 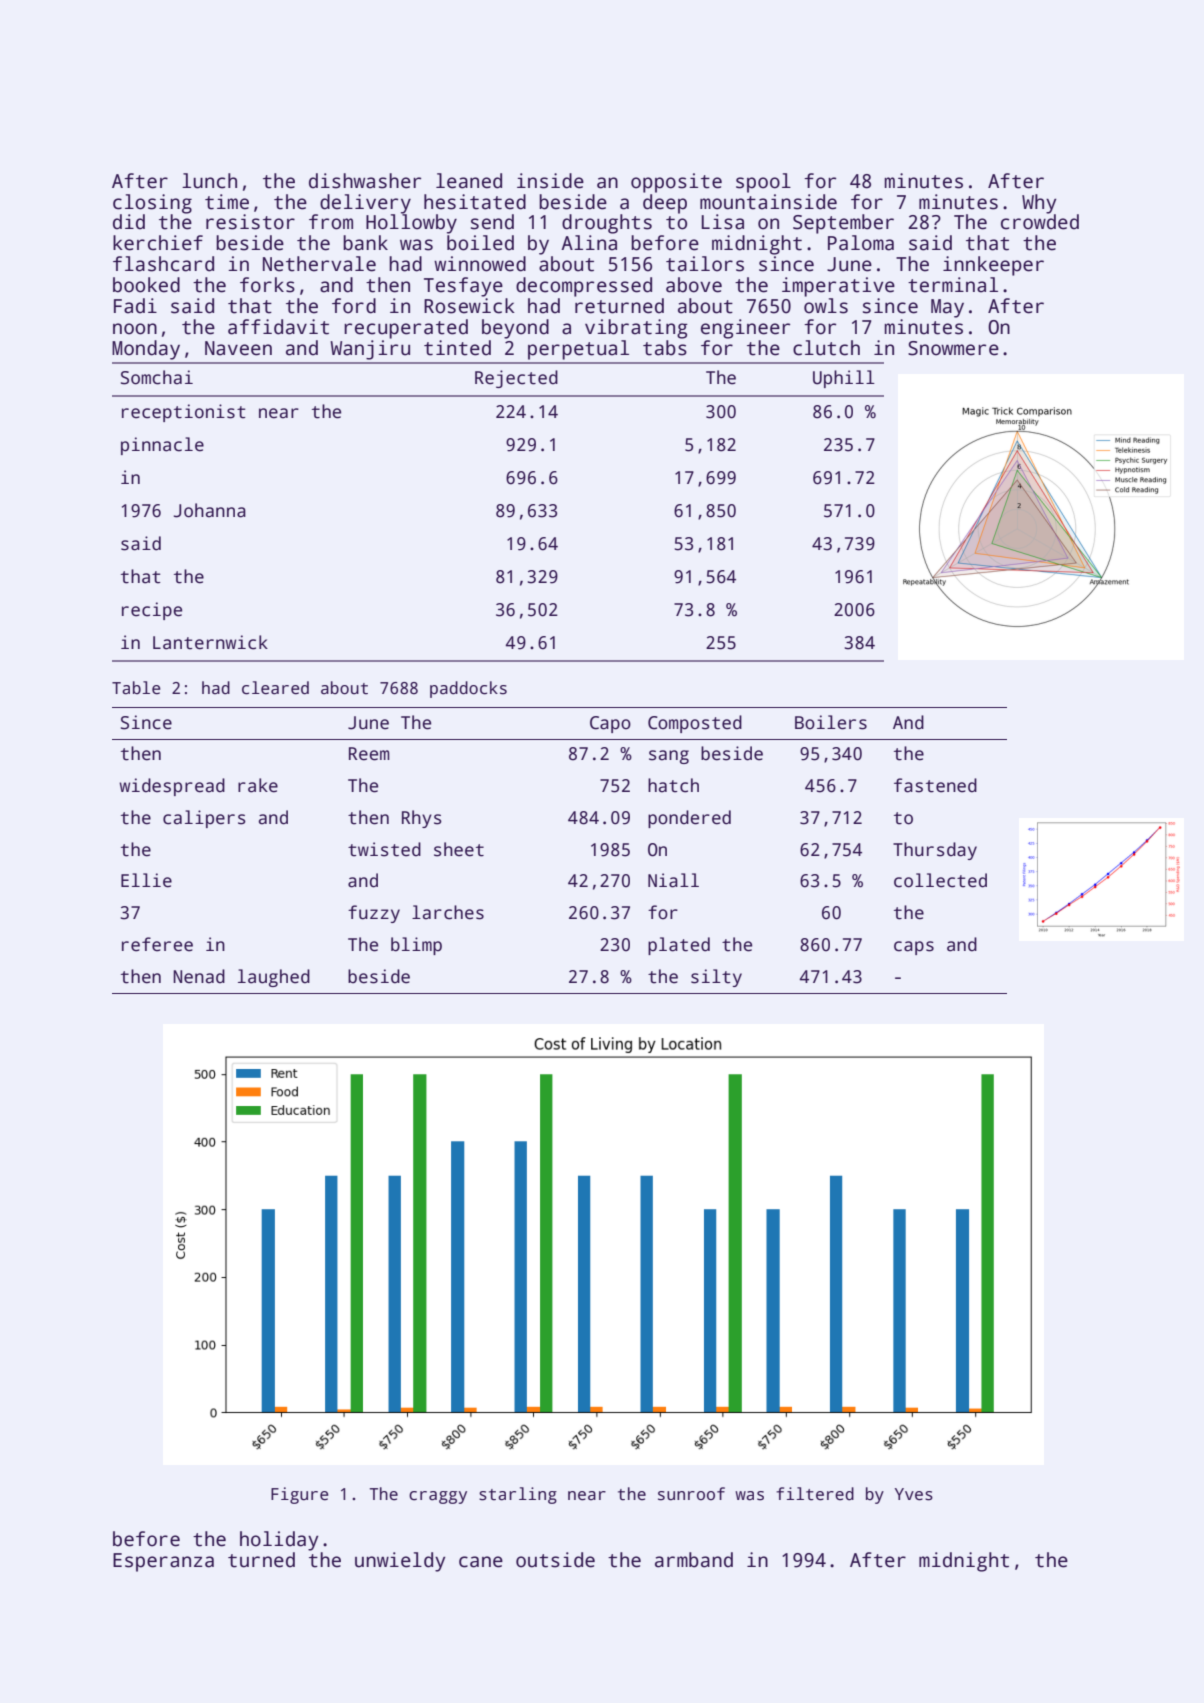 I want to click on collected, so click(x=940, y=880).
